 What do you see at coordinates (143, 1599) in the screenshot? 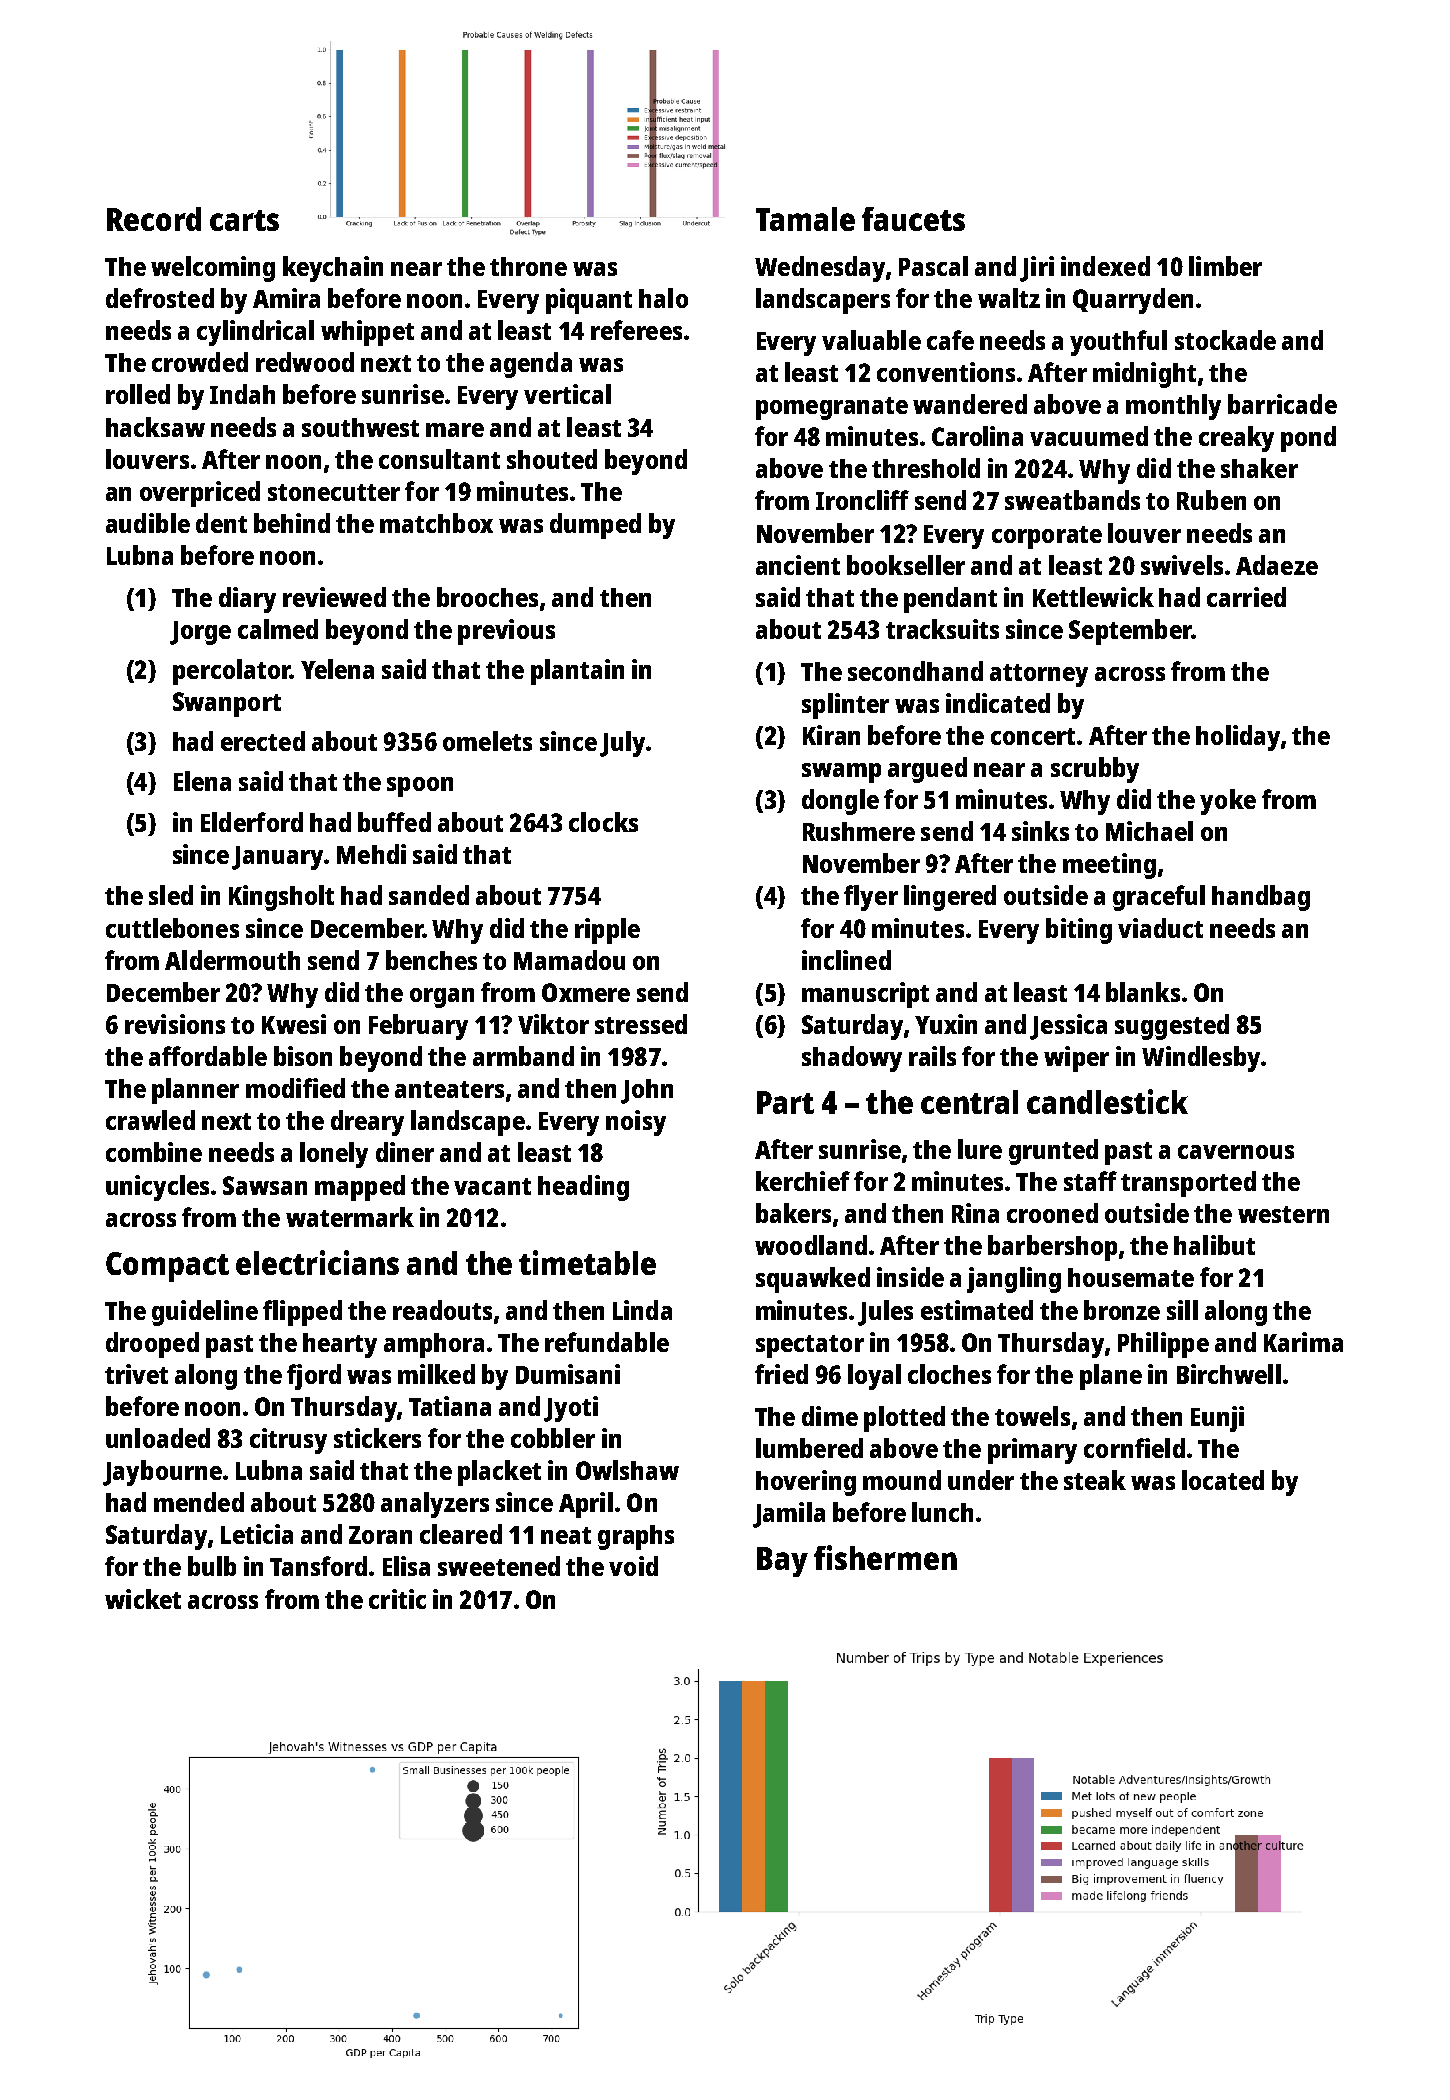
I see `wicket` at bounding box center [143, 1599].
